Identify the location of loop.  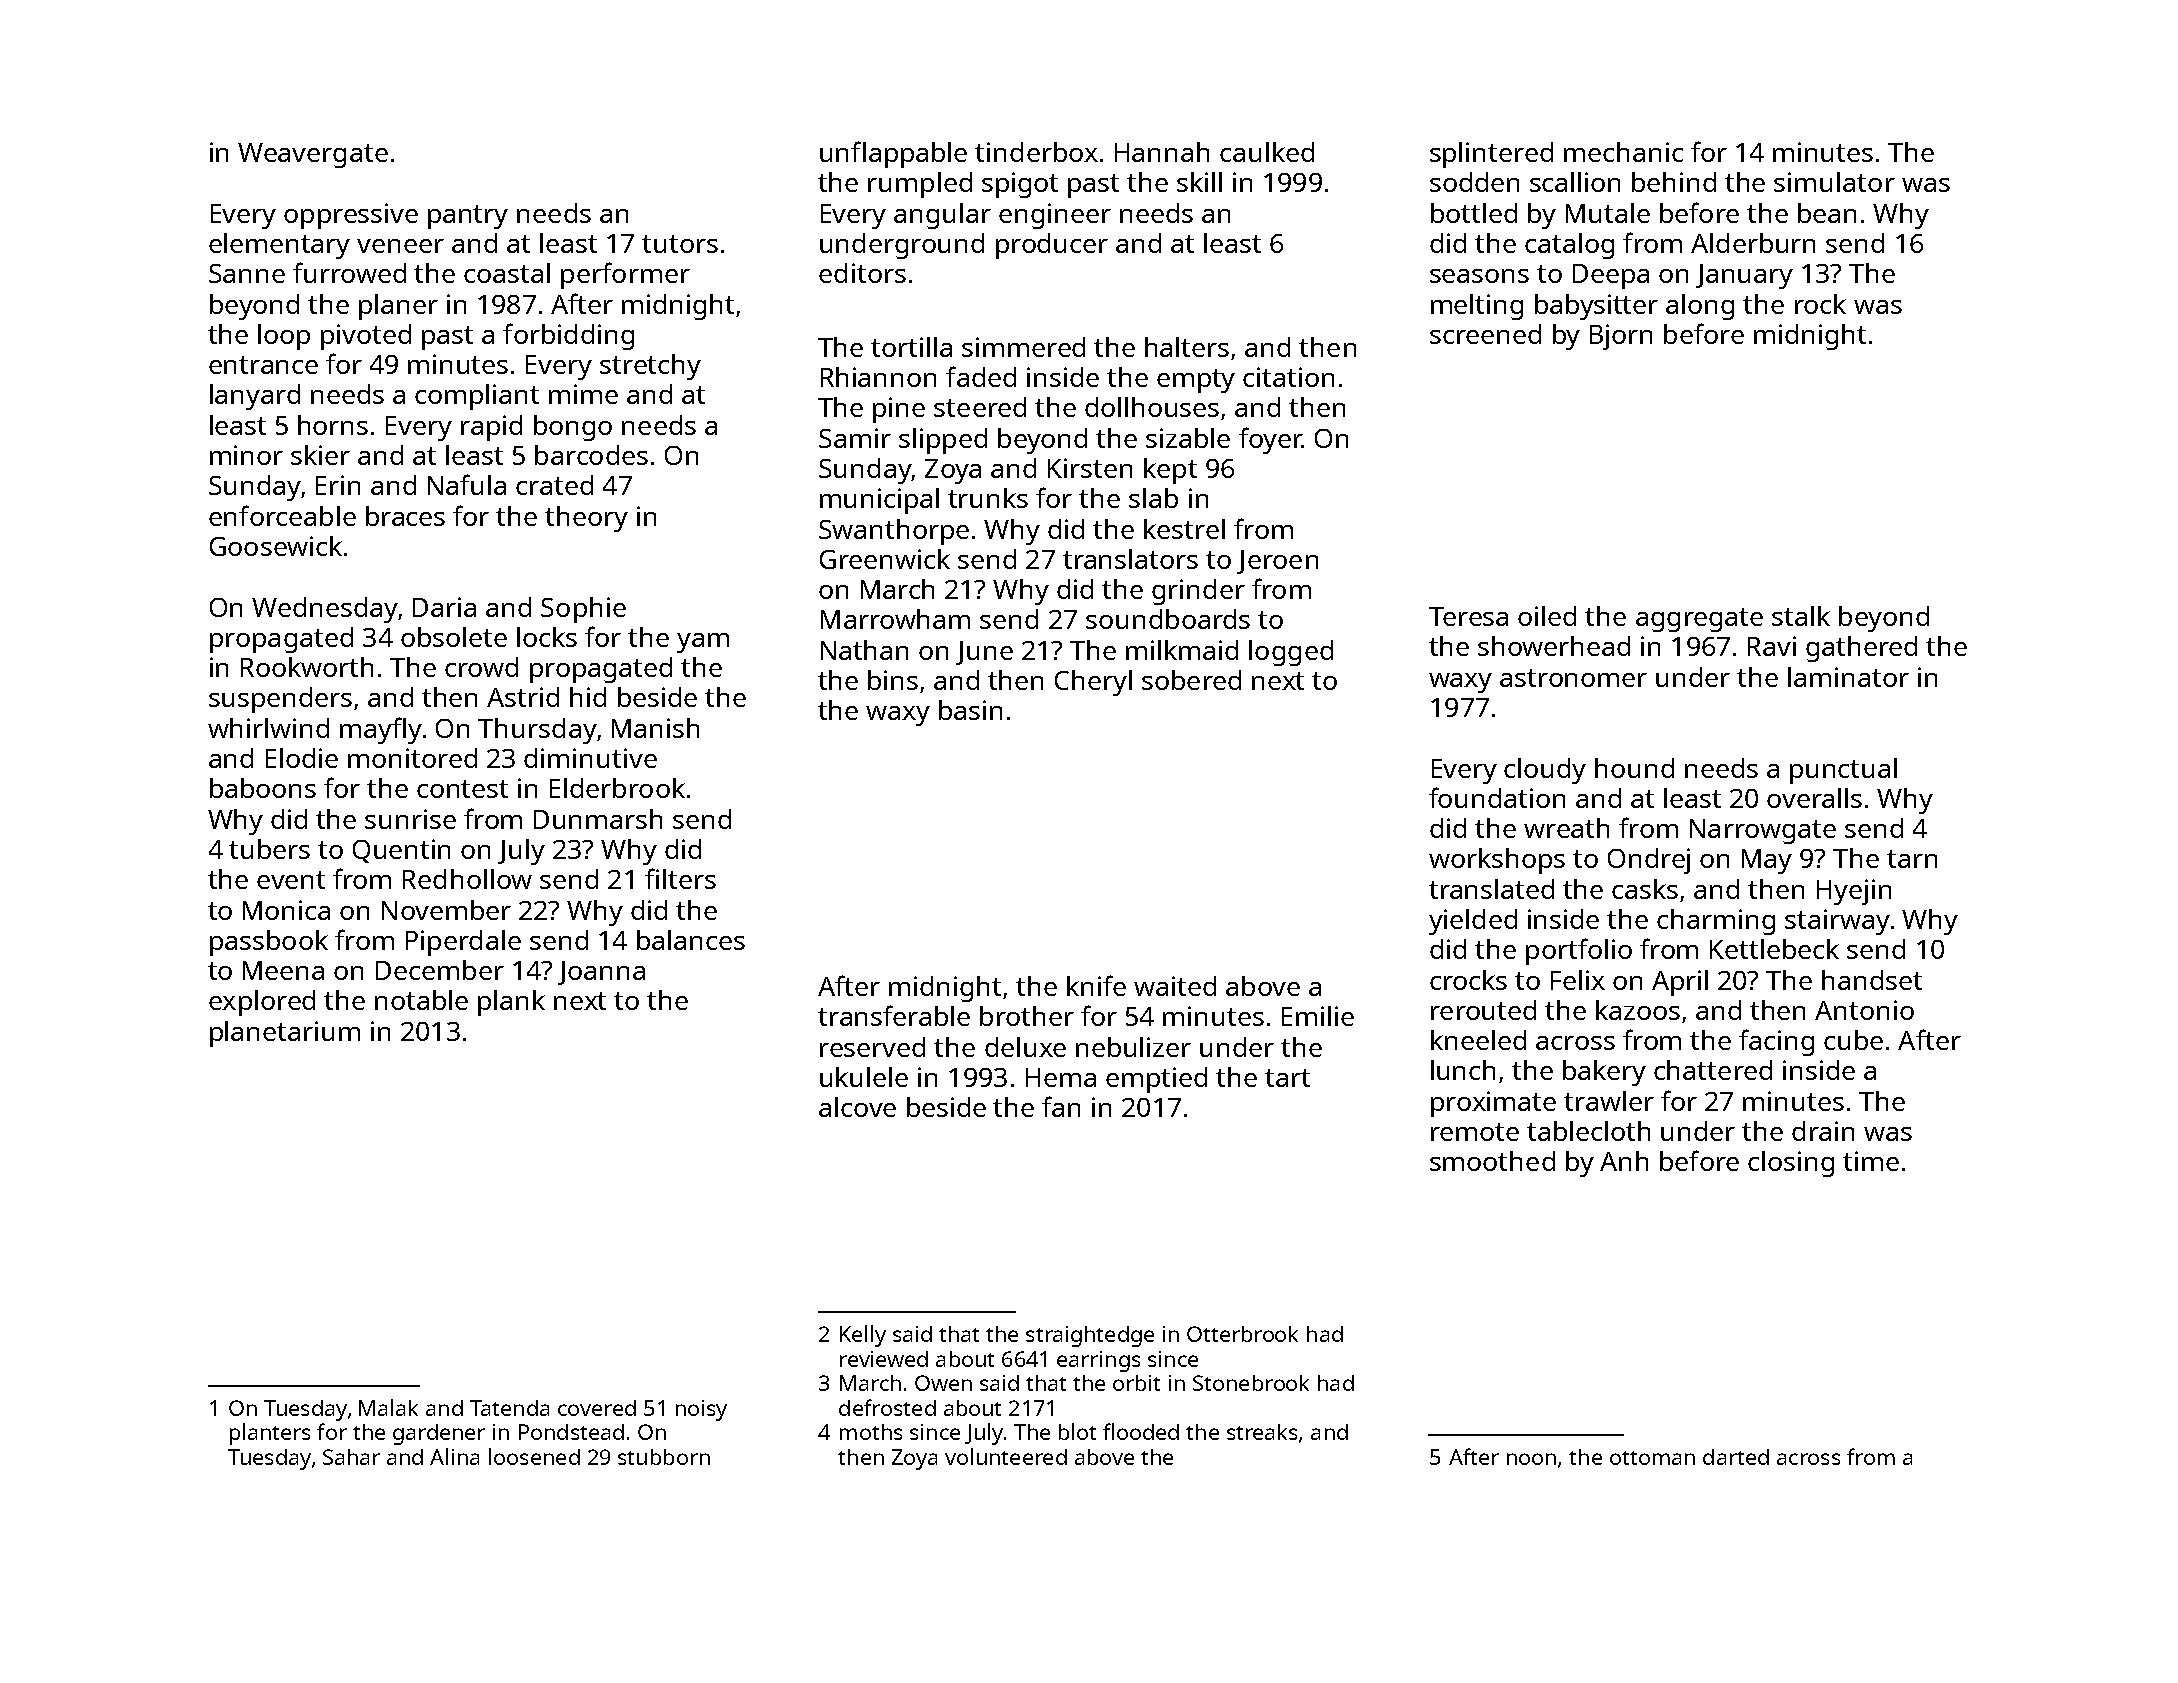
(284, 337).
